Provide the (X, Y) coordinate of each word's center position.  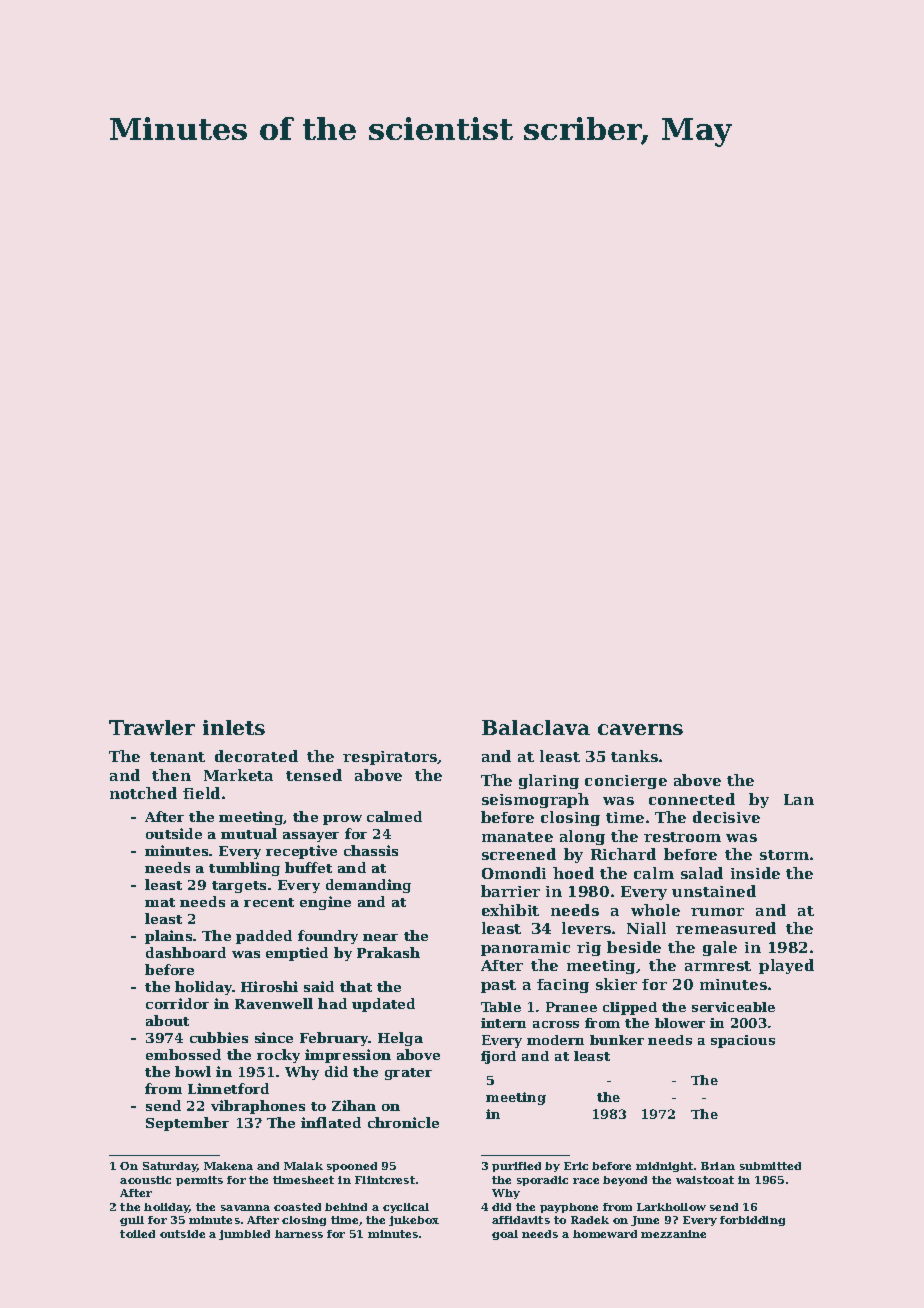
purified (516, 1167)
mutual (249, 833)
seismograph (535, 800)
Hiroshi (269, 986)
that (356, 986)
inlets (234, 727)
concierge (626, 782)
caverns (640, 729)
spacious (743, 1041)
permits (199, 1181)
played (786, 966)
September (187, 1124)
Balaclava (536, 727)
